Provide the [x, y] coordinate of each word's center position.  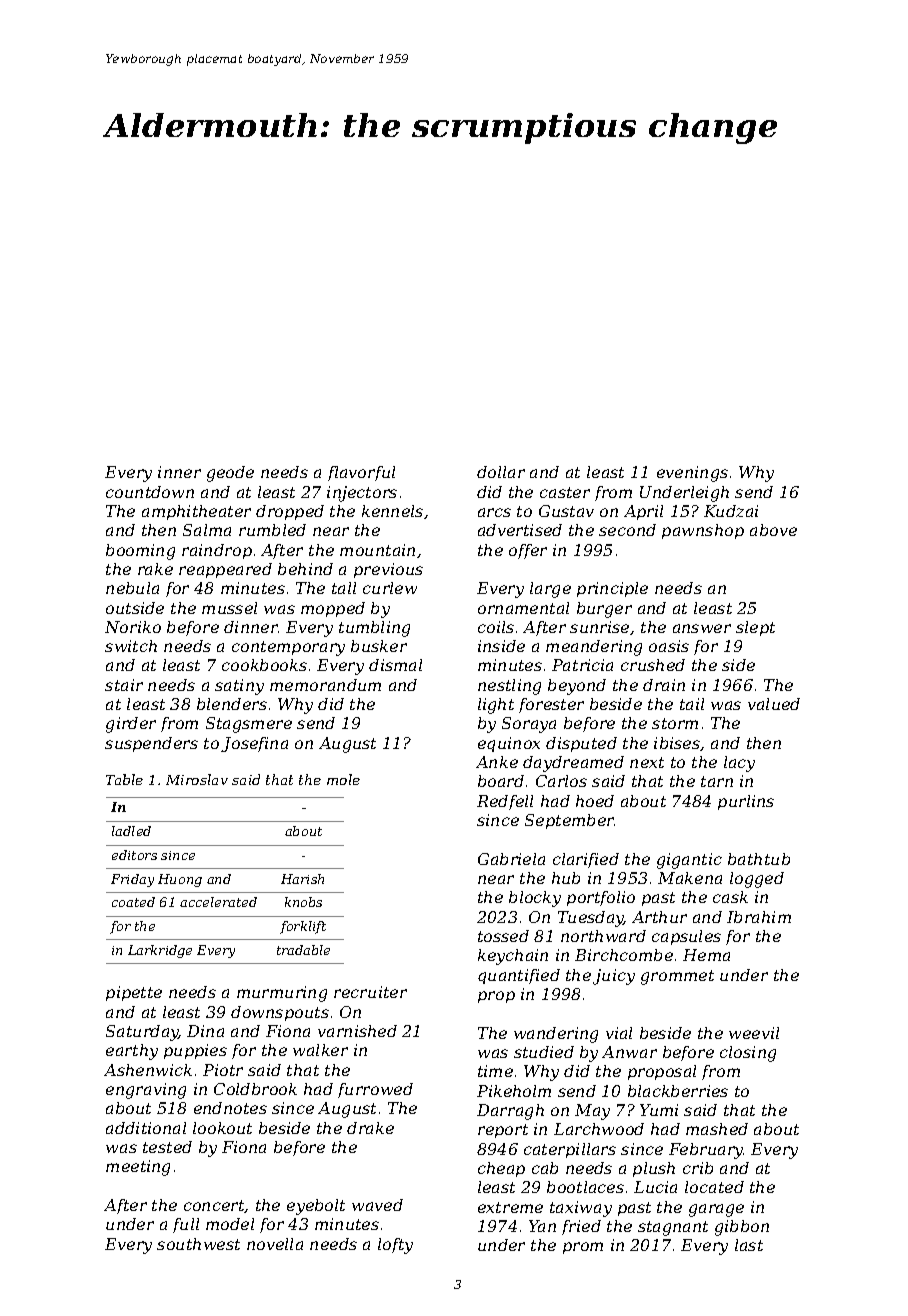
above [773, 530]
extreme [510, 1207]
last [749, 1245]
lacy [739, 764]
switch [131, 646]
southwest [198, 1244]
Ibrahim [759, 917]
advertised [520, 530]
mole [343, 779]
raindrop [217, 551]
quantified [519, 976]
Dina [205, 1031]
